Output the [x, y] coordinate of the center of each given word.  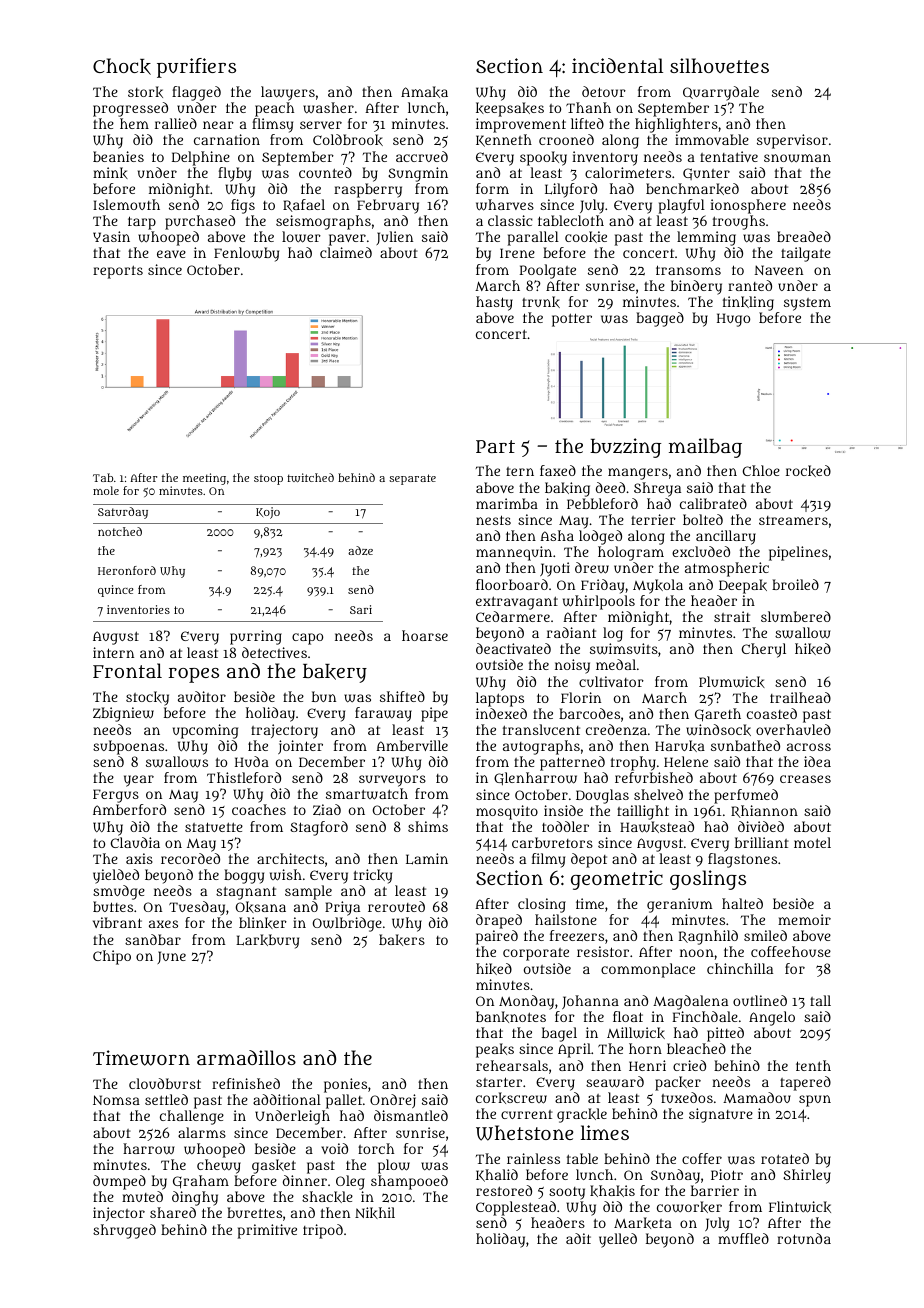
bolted [703, 519]
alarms [202, 1132]
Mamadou [757, 1097]
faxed [558, 470]
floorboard [512, 584]
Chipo [112, 957]
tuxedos [687, 1097]
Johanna [590, 1002]
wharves [505, 205]
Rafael [304, 205]
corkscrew [511, 1098]
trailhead [800, 697]
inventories [138, 609]
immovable [712, 139]
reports [118, 272]
